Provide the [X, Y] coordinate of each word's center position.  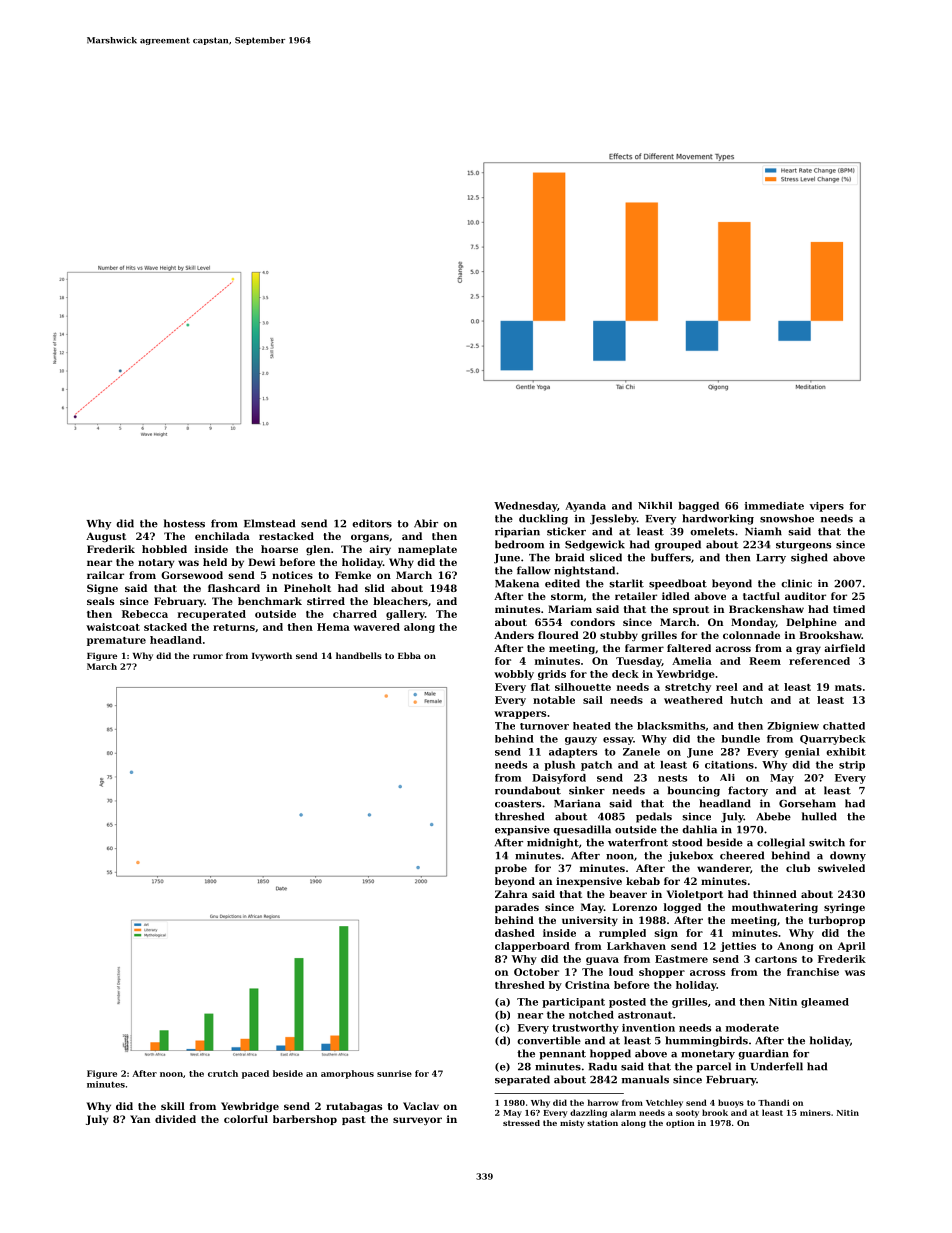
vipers [826, 507]
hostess [184, 523]
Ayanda [585, 507]
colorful [246, 1119]
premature [116, 641]
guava [602, 961]
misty [572, 1124]
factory [748, 791]
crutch [223, 1073]
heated [592, 726]
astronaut [645, 1015]
